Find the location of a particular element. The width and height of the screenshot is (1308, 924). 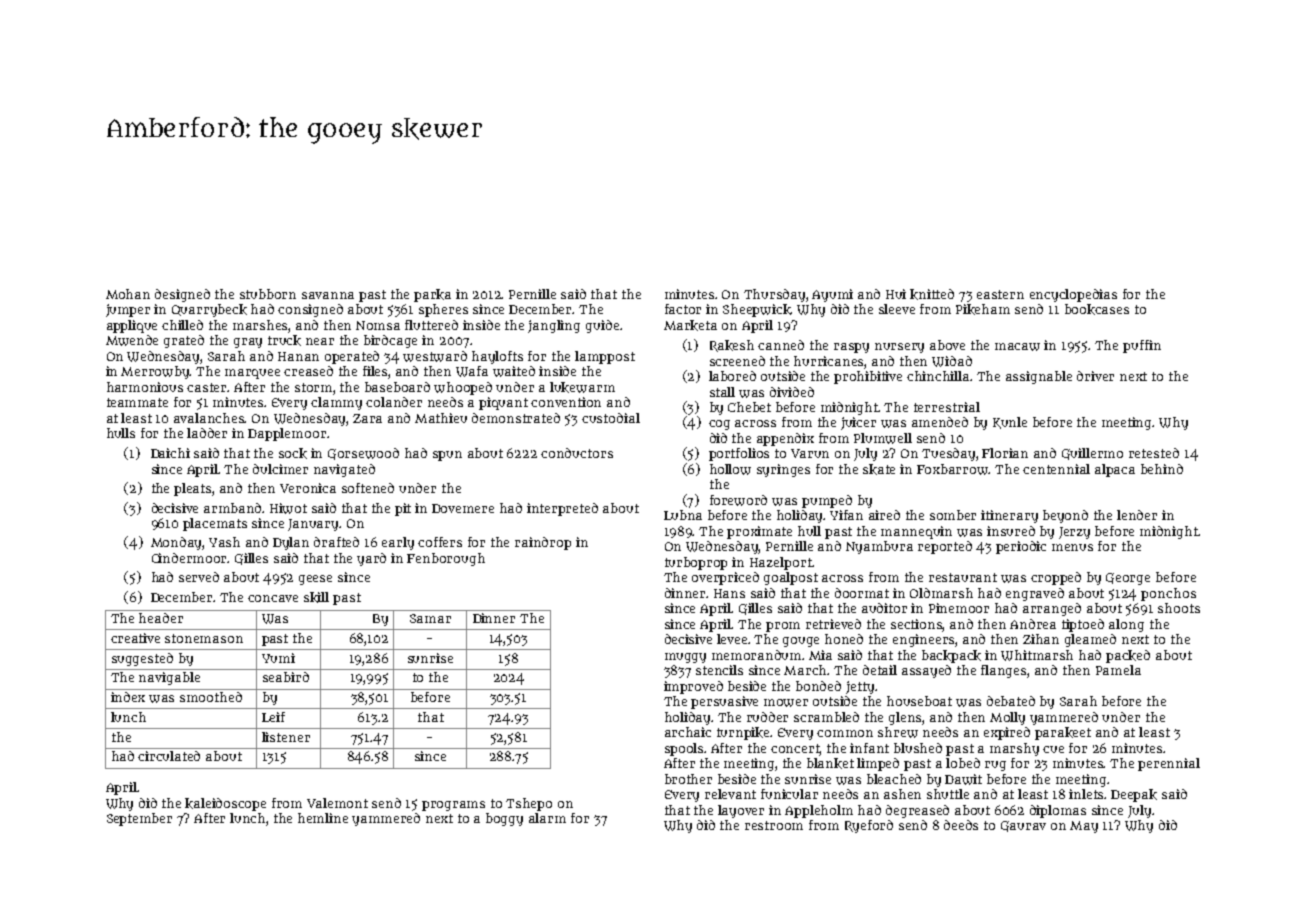

assayed is located at coordinates (926, 671).
